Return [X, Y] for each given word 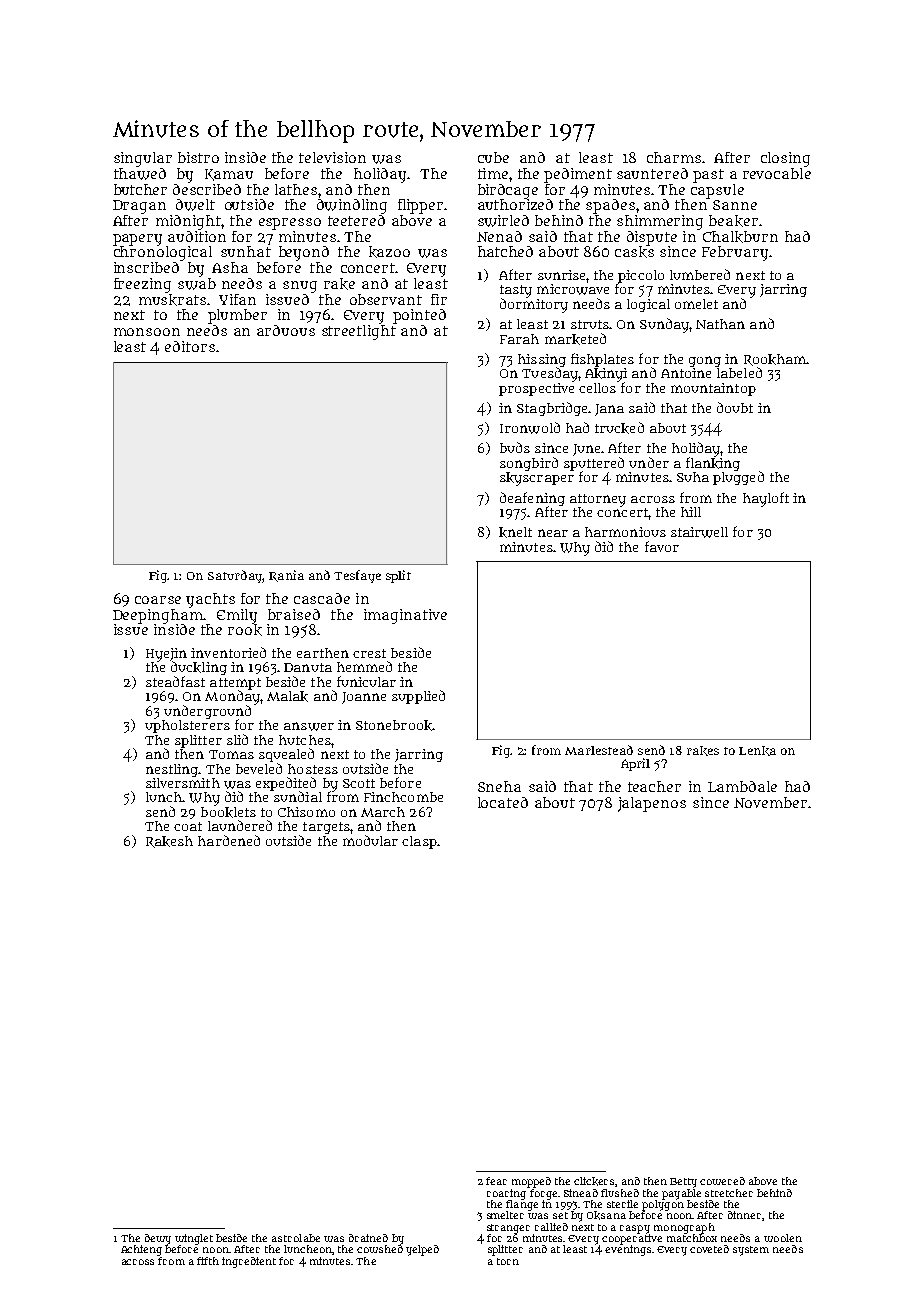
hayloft [766, 499]
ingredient [249, 1262]
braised [294, 614]
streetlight [359, 332]
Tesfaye [357, 576]
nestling [172, 770]
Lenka [757, 751]
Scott [359, 783]
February [735, 253]
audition [197, 236]
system [751, 1251]
